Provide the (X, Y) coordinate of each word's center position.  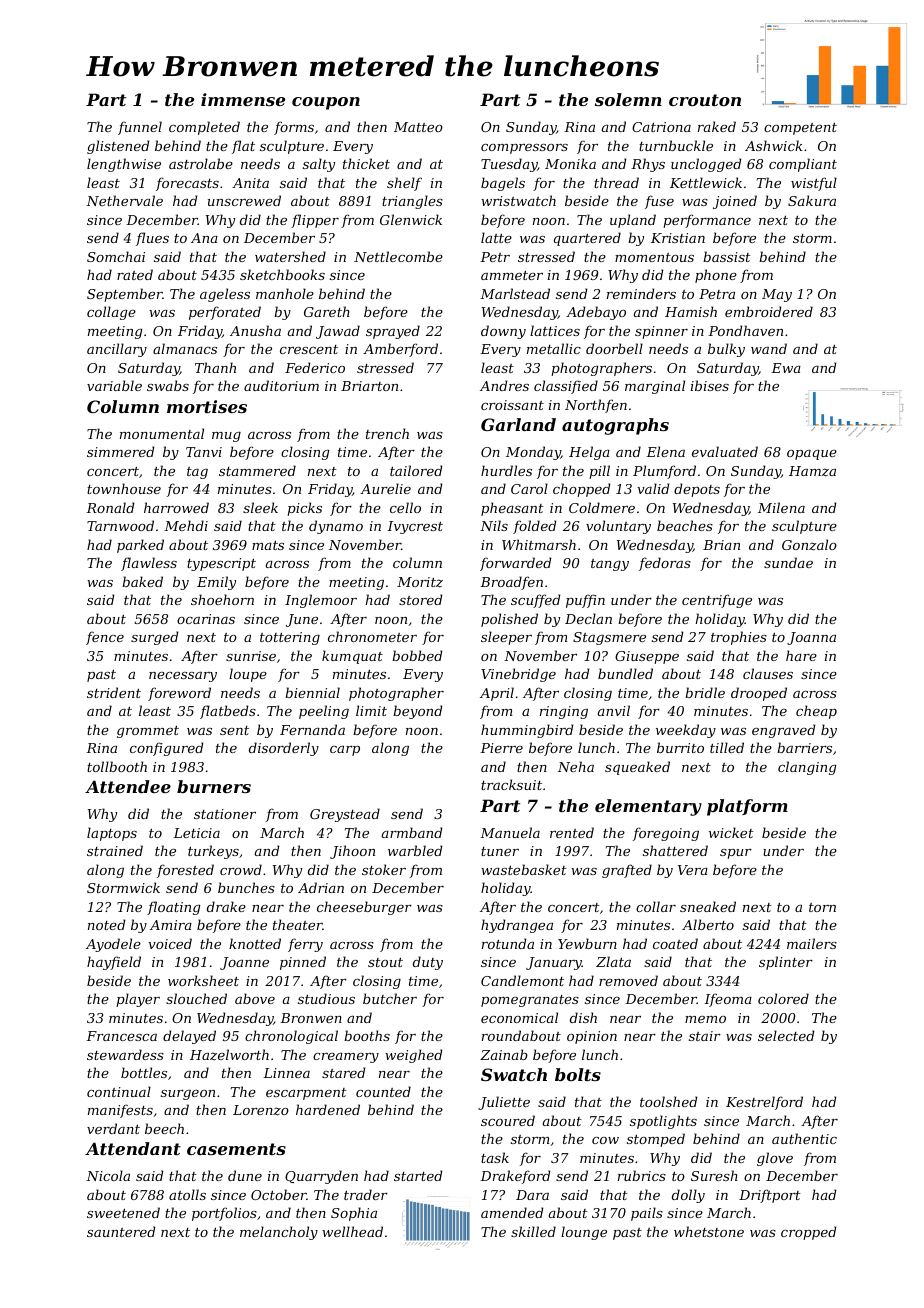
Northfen (596, 406)
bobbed (417, 655)
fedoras (665, 564)
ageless (225, 295)
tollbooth (117, 766)
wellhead (352, 1231)
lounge (584, 1233)
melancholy (279, 1233)
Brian (721, 545)
